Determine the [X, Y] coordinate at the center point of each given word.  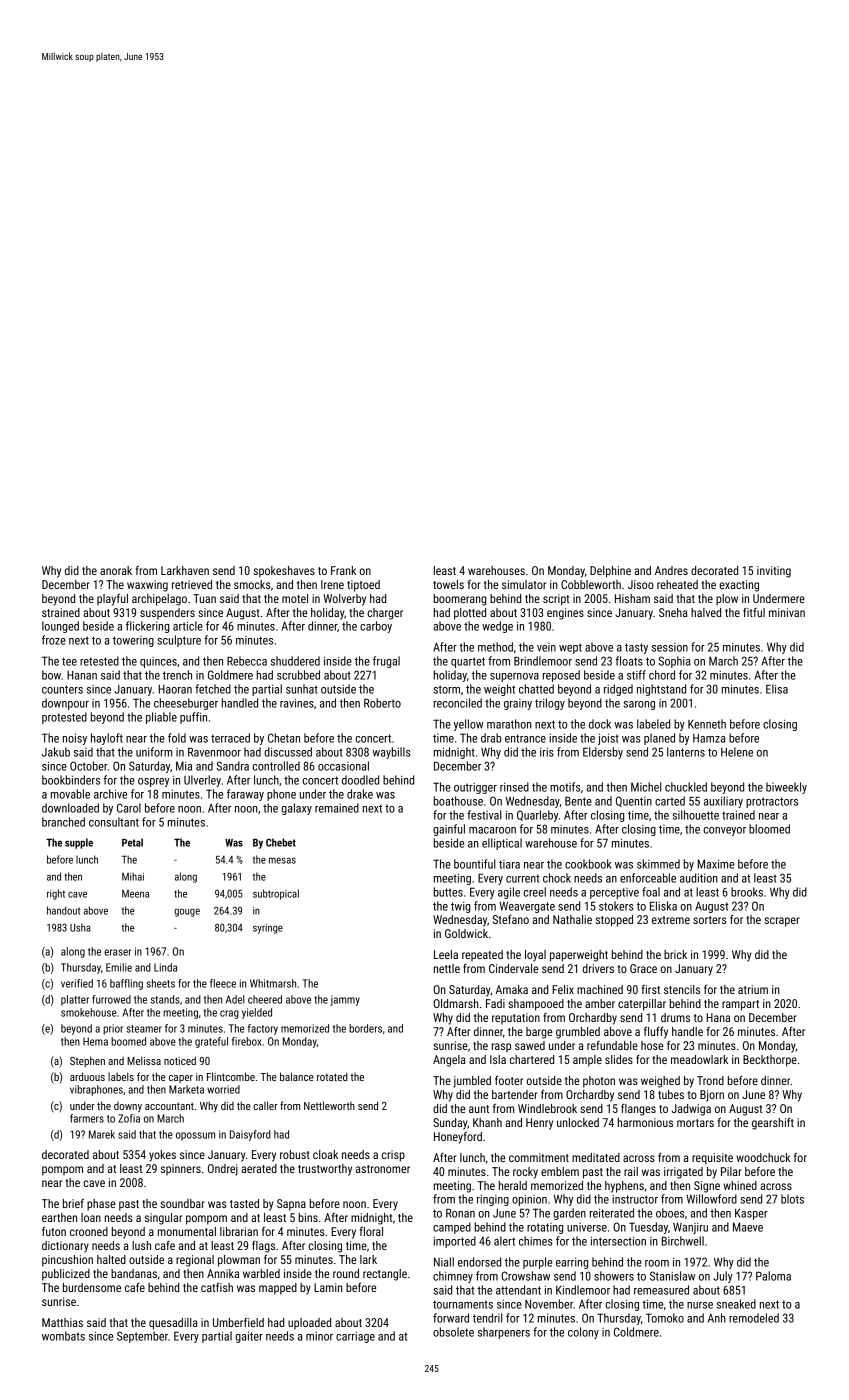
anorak [116, 570]
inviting [774, 572]
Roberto [382, 703]
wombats [63, 1336]
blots [792, 1199]
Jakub [56, 752]
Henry [539, 1124]
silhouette [696, 815]
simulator [524, 584]
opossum [195, 1136]
